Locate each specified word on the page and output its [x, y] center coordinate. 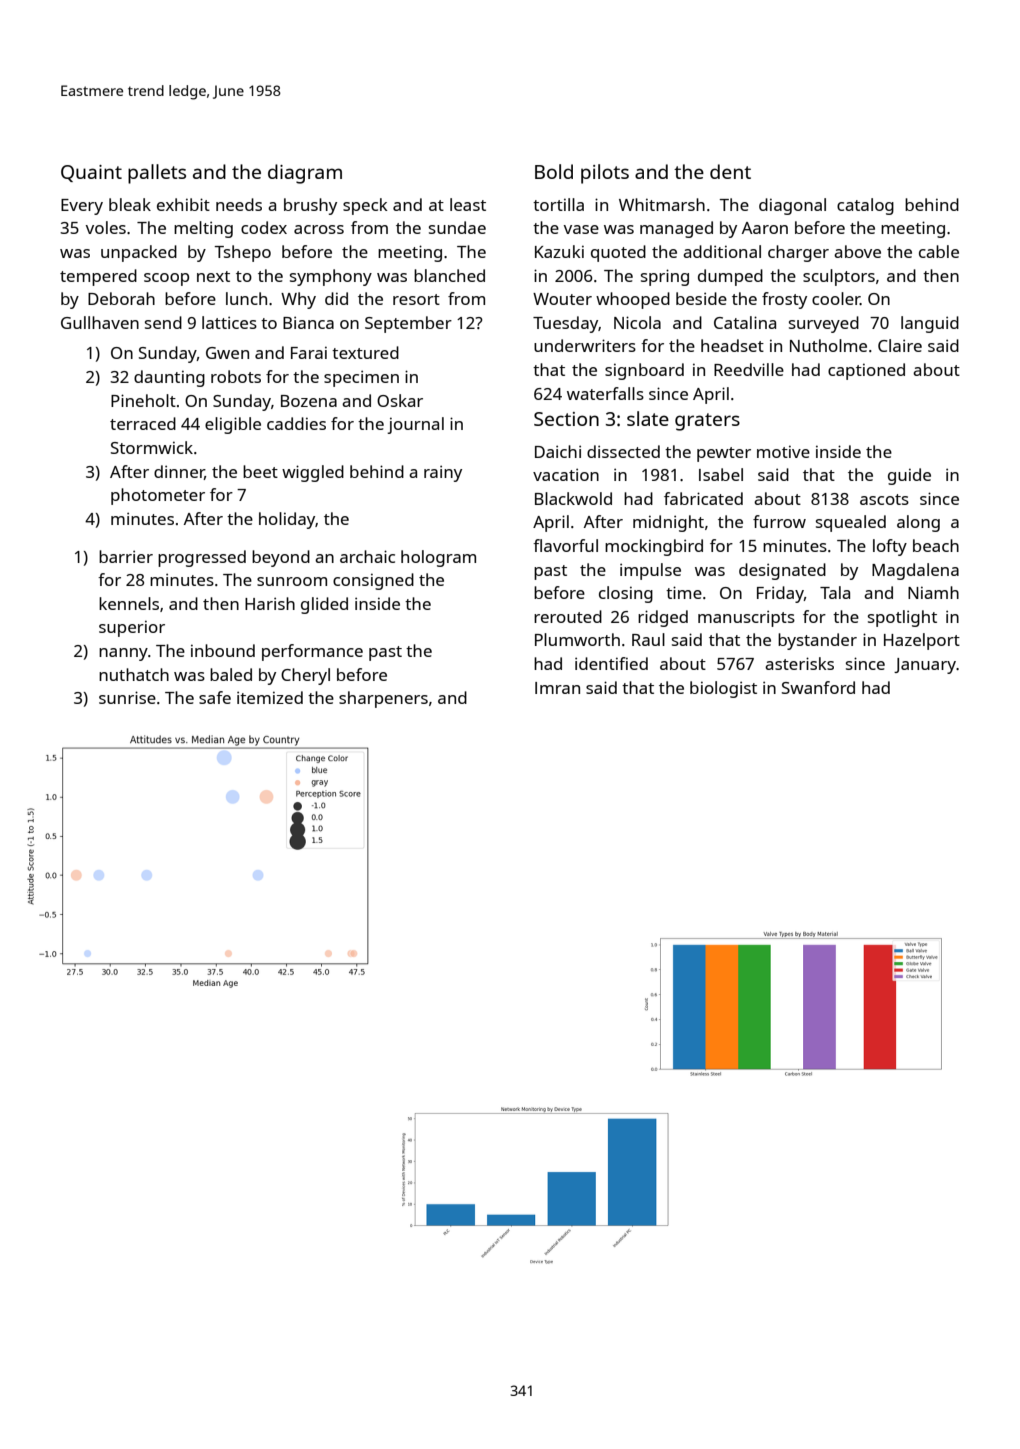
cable [939, 251]
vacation [566, 474]
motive [783, 451]
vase [581, 229]
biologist [723, 689]
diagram [305, 174]
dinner [179, 472]
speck [365, 206]
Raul [648, 639]
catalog [865, 206]
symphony [331, 277]
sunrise [127, 697]
